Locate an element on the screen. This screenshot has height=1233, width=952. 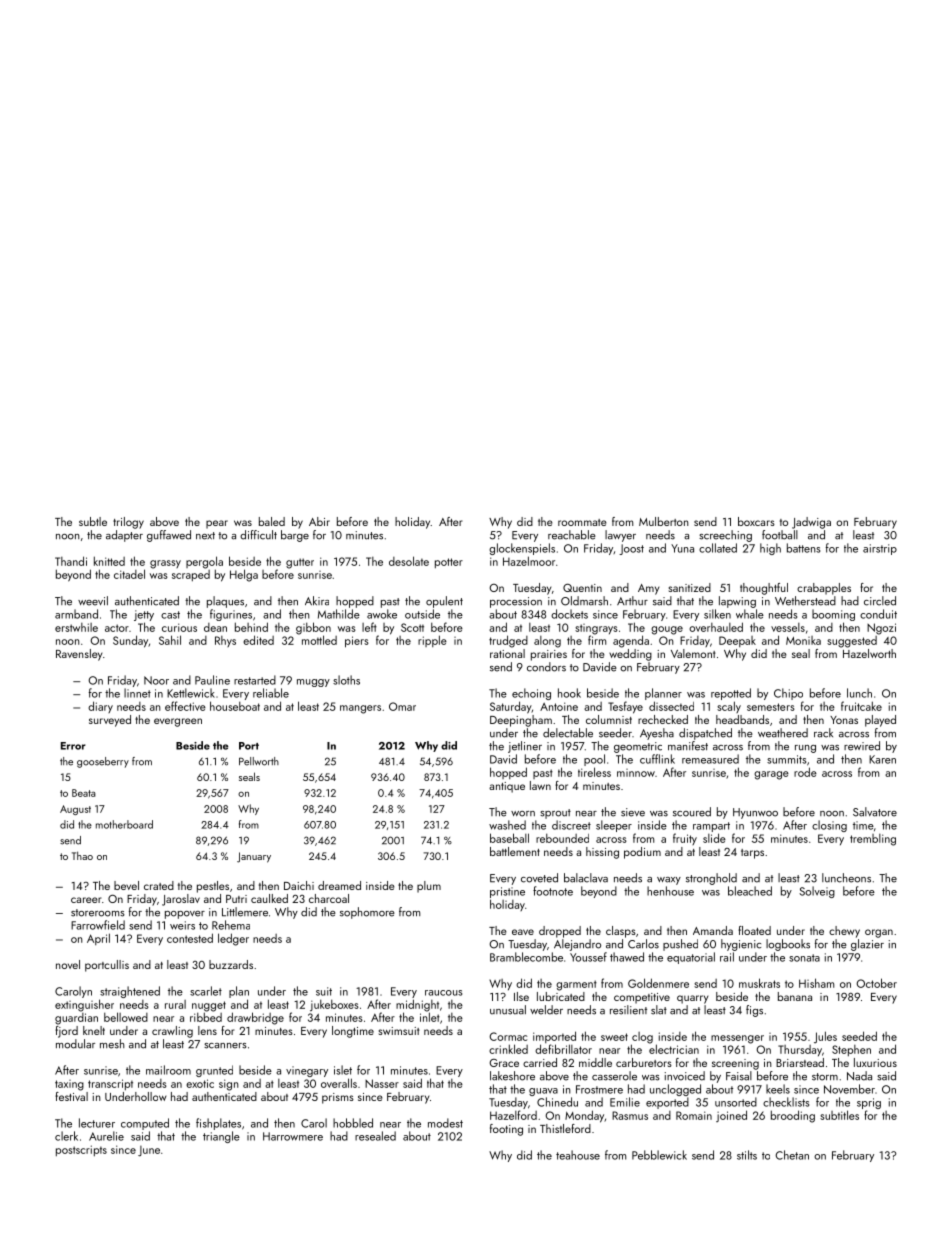
Jadwiga is located at coordinates (811, 523).
